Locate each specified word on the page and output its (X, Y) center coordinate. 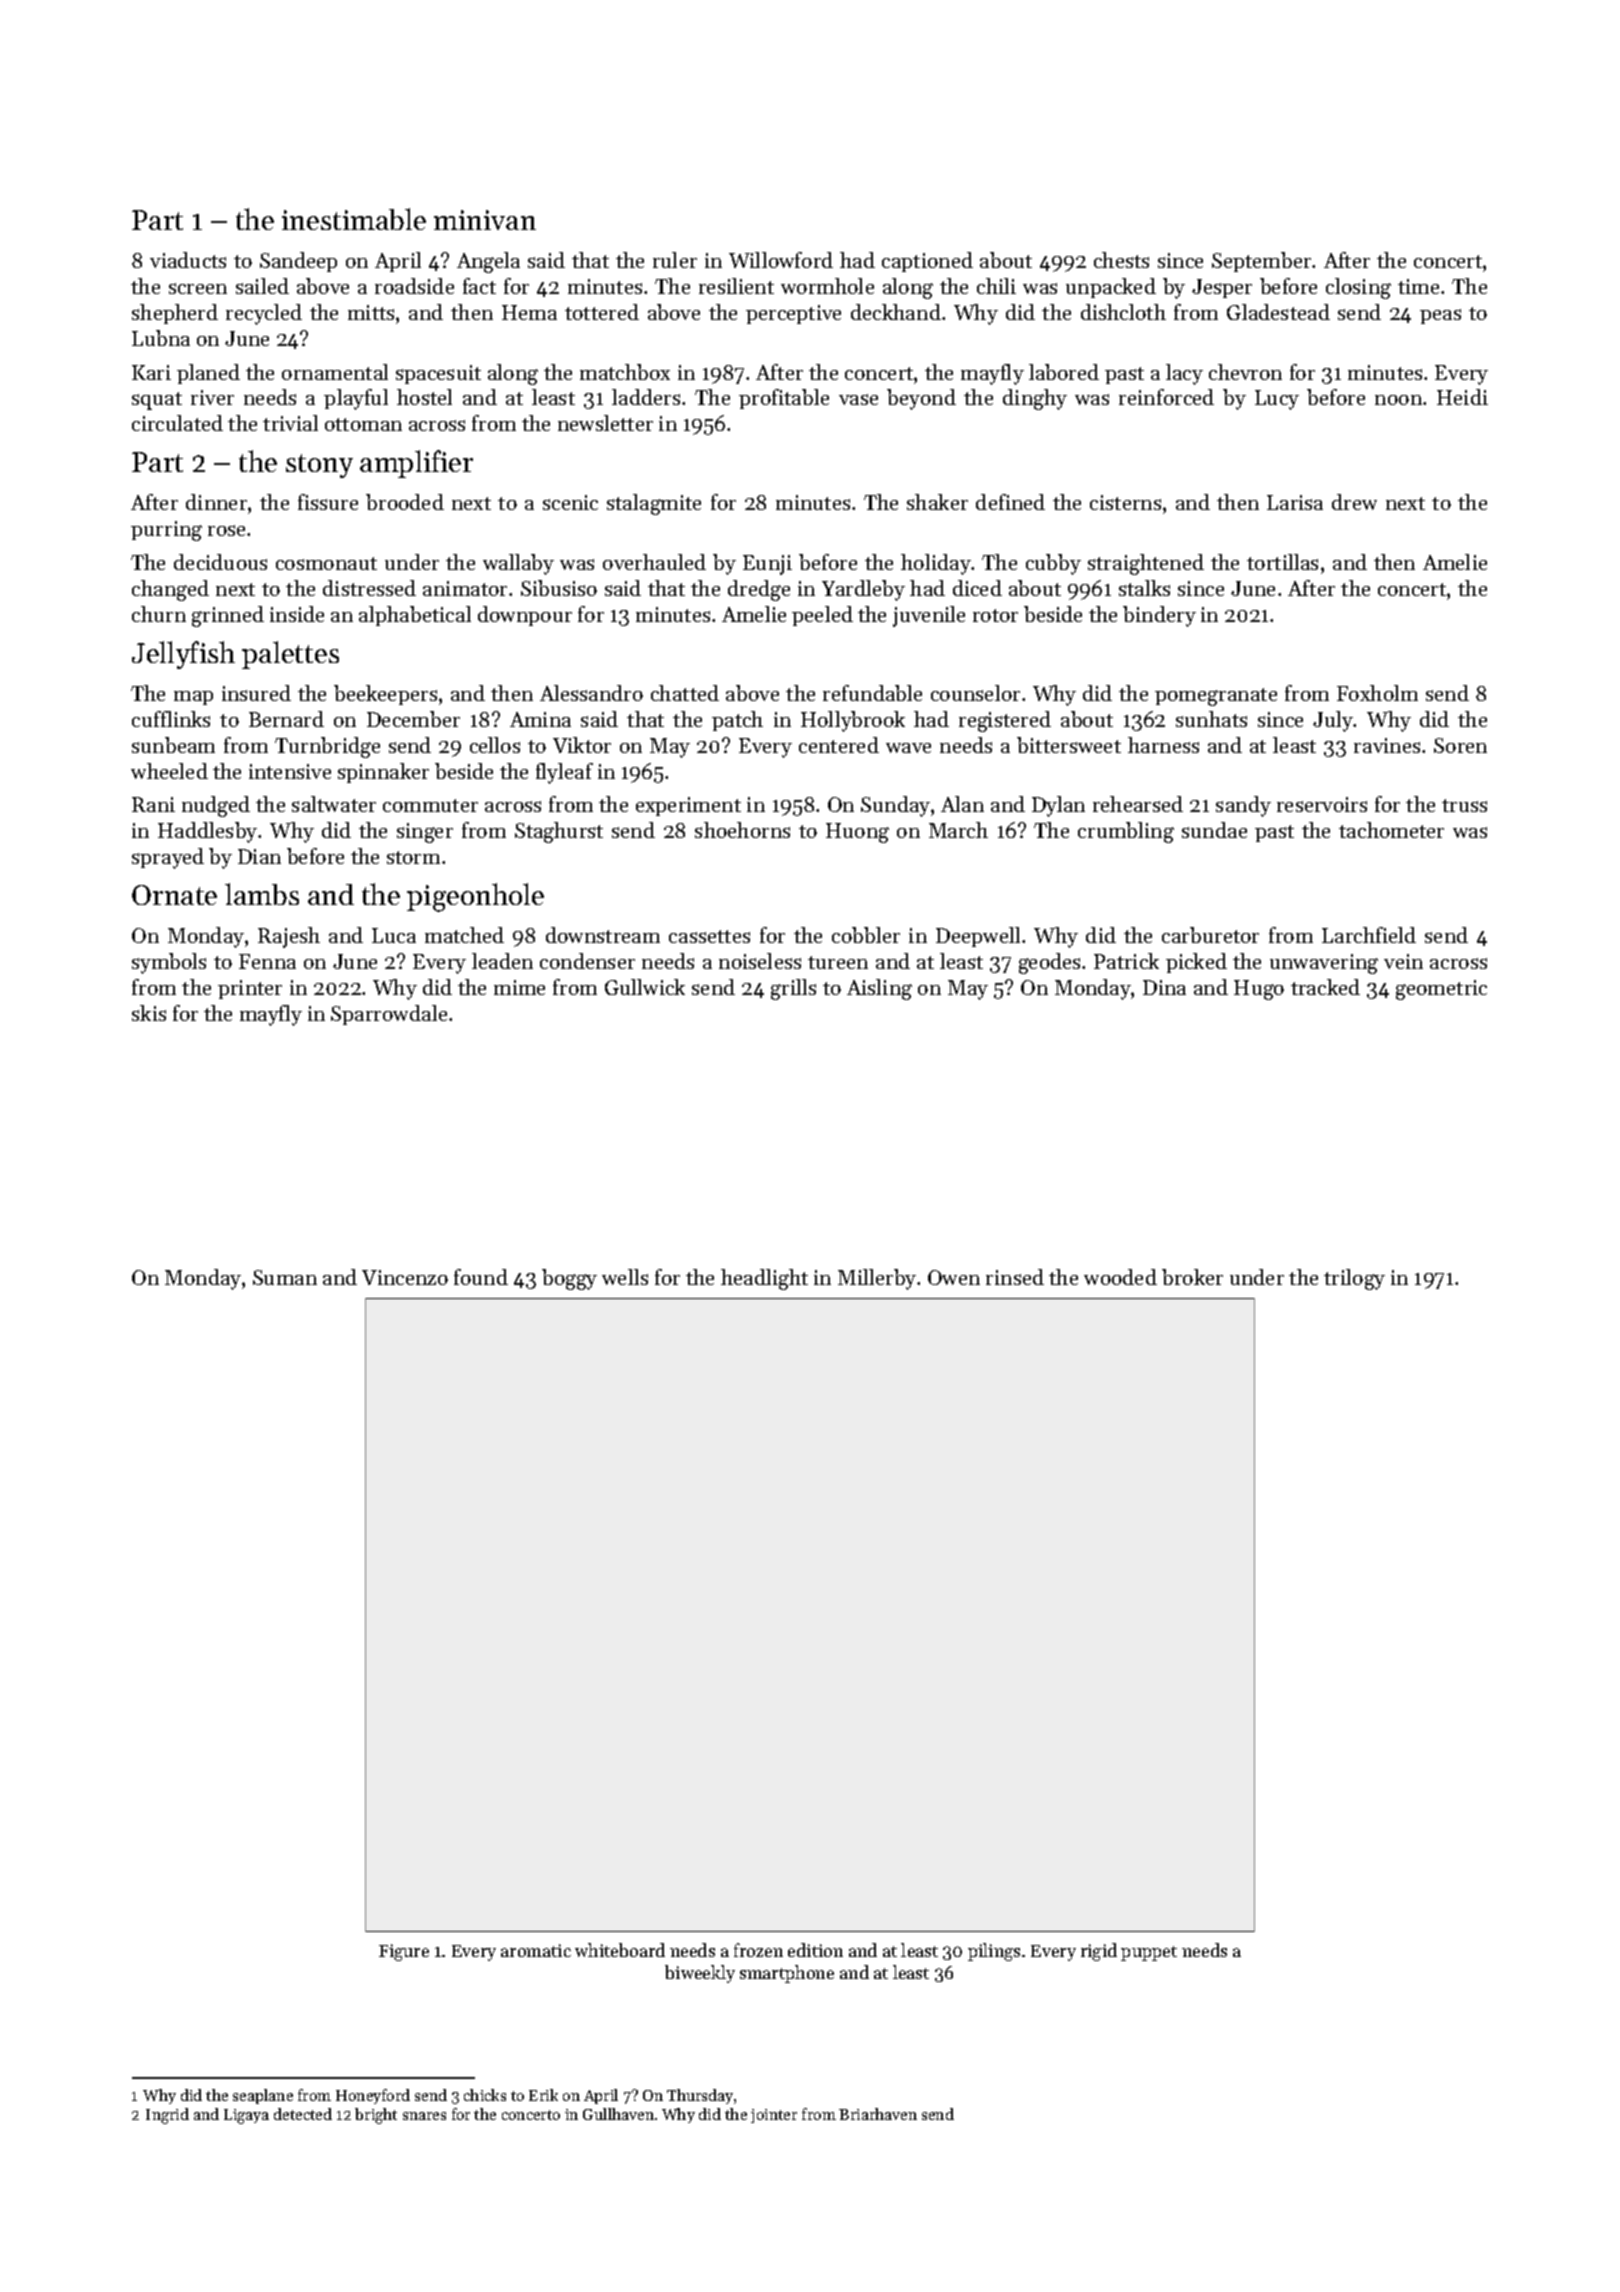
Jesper (1222, 288)
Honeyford (373, 2096)
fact (479, 286)
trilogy (1354, 1279)
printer (250, 989)
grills (793, 989)
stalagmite (654, 504)
